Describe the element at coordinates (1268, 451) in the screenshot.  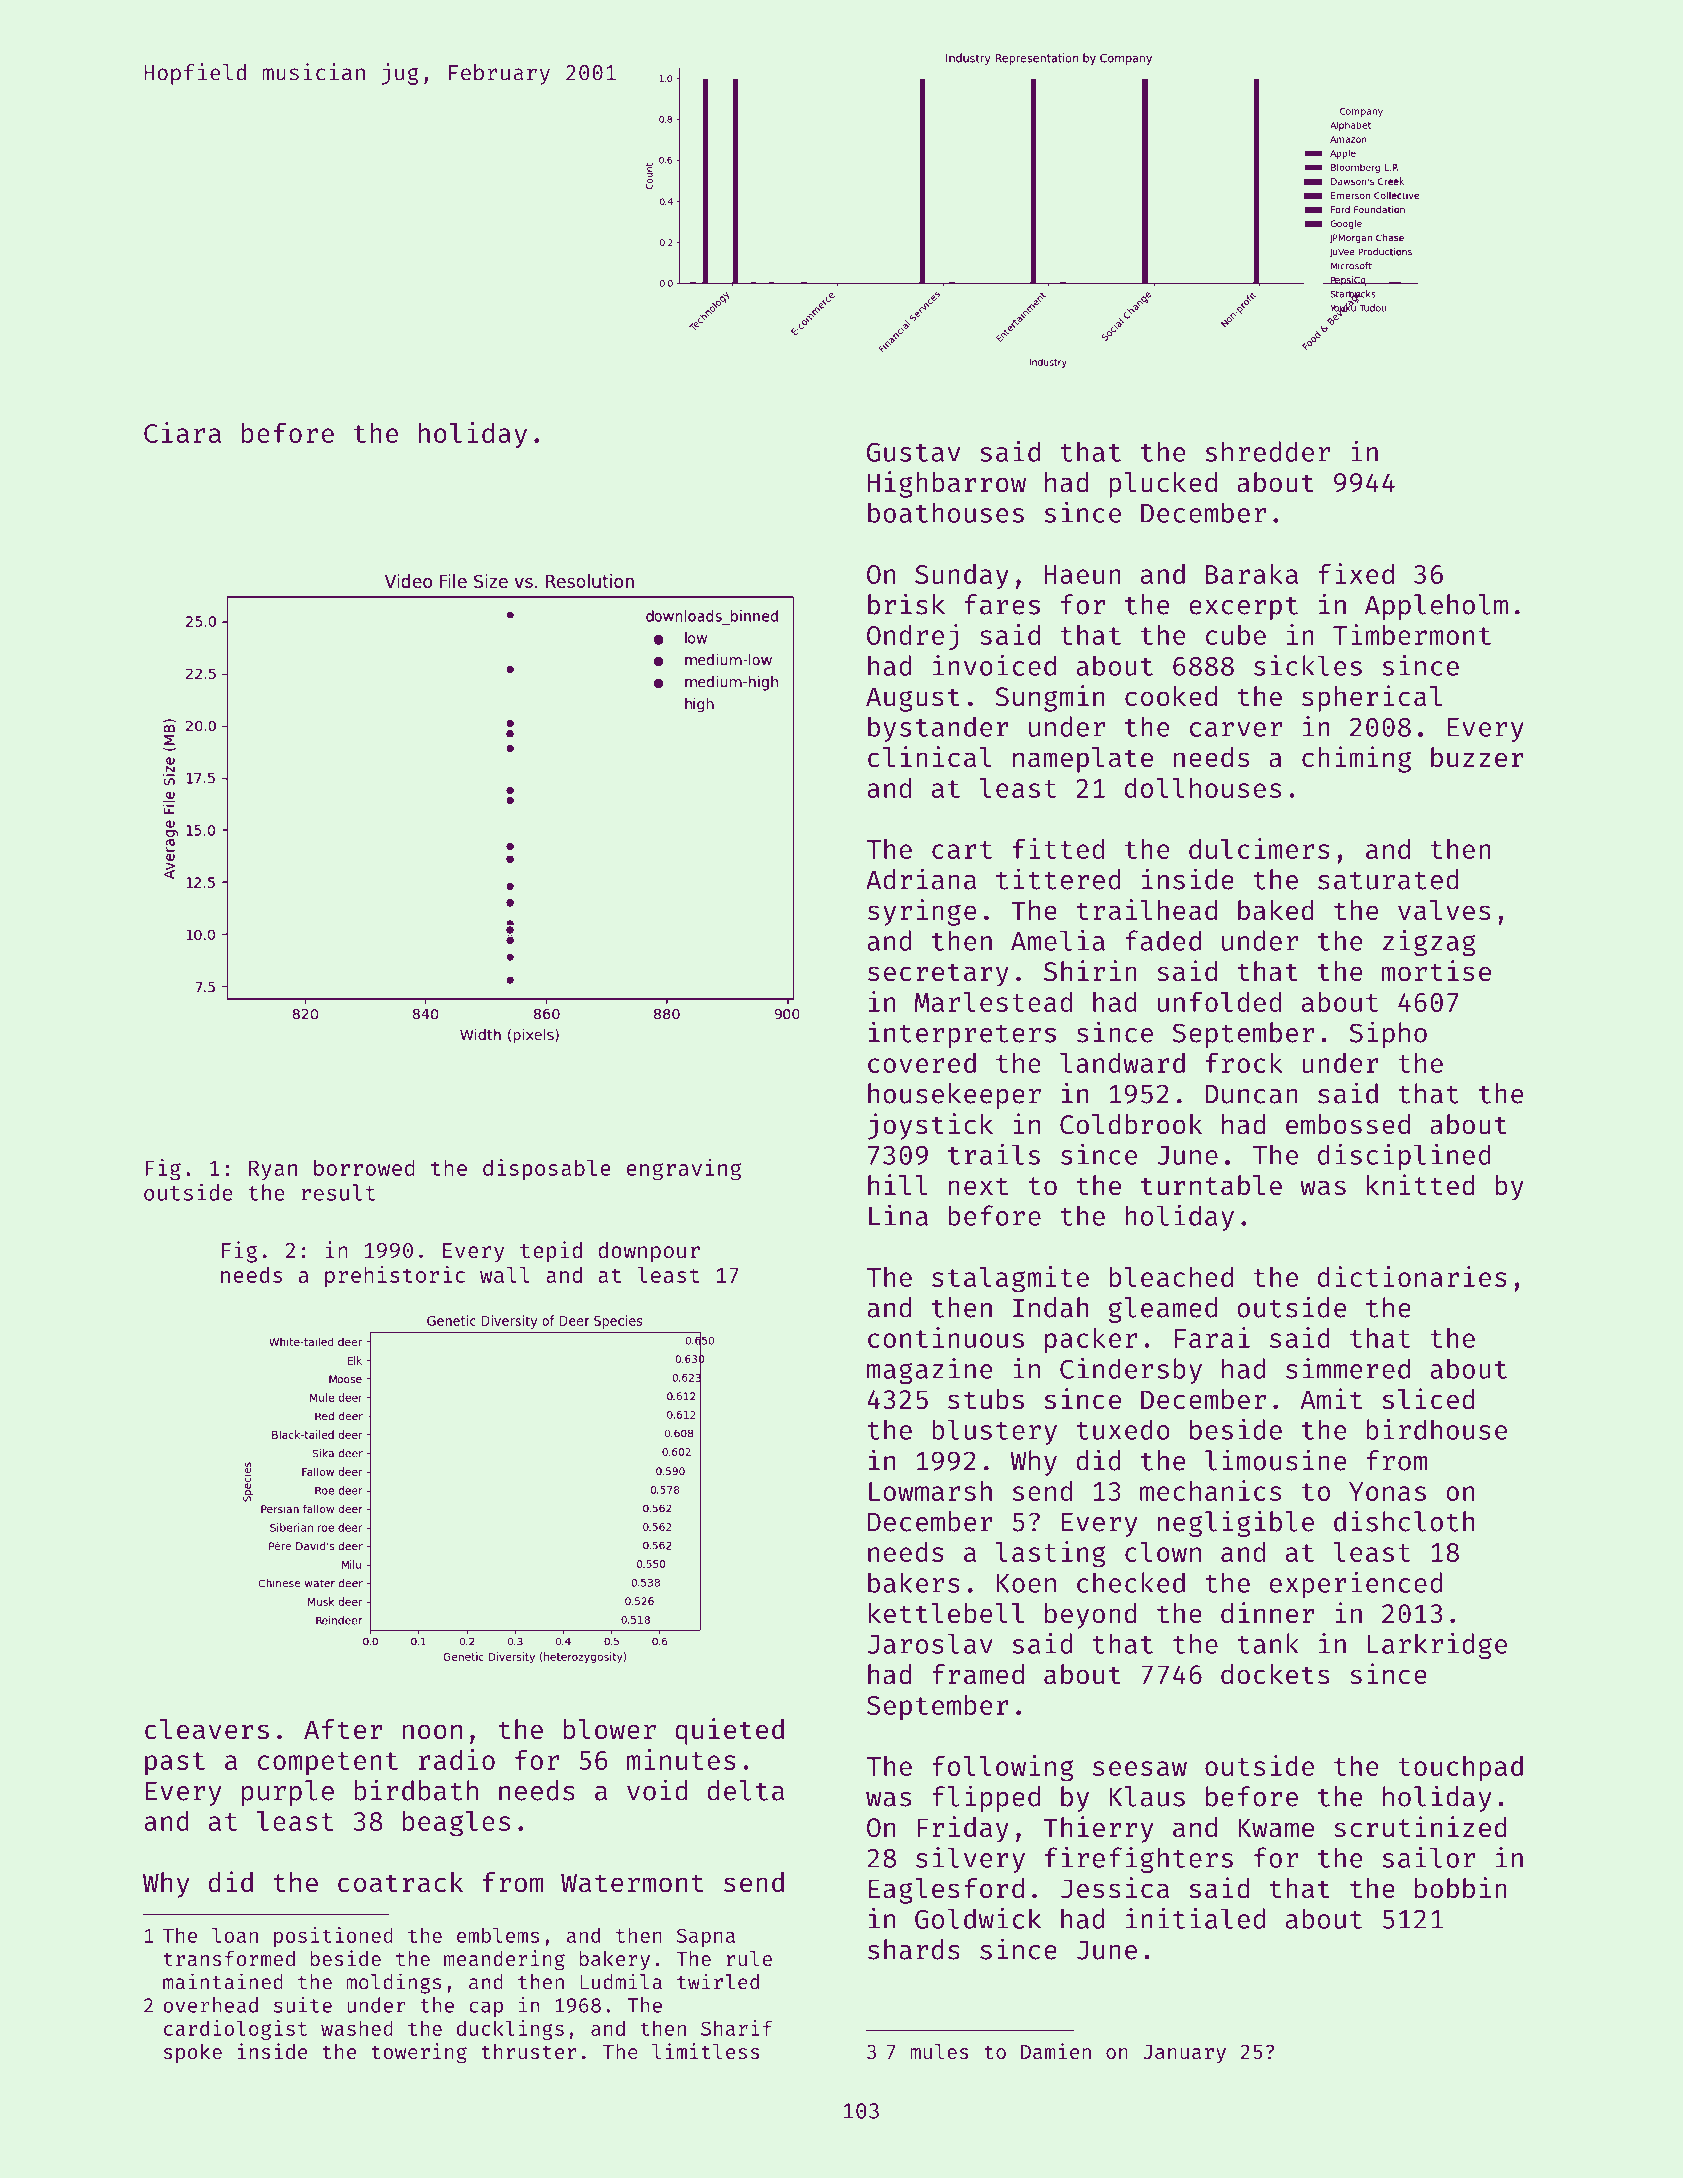
I see `shredder` at that location.
